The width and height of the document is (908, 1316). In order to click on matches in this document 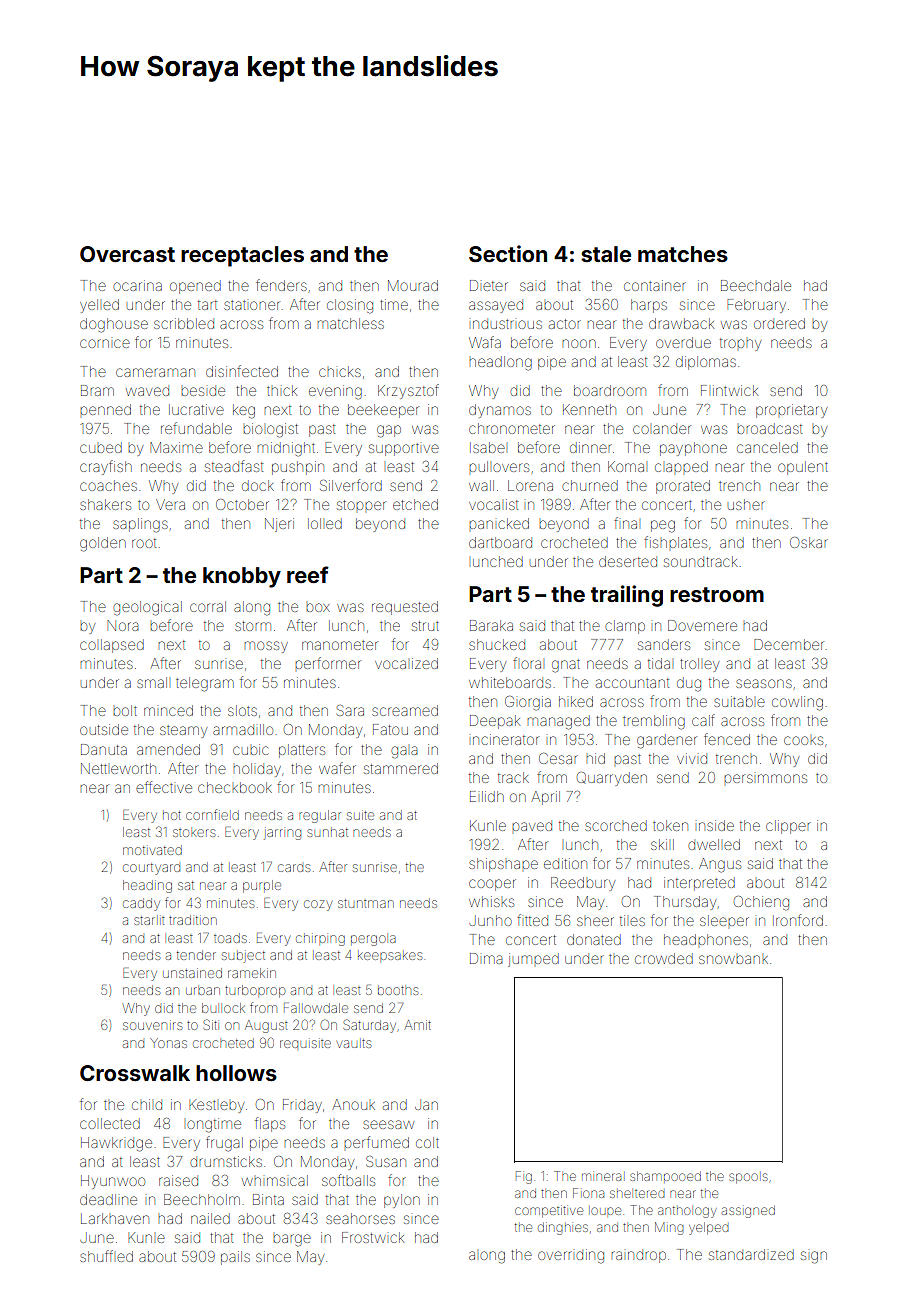, I will do `click(683, 254)`.
